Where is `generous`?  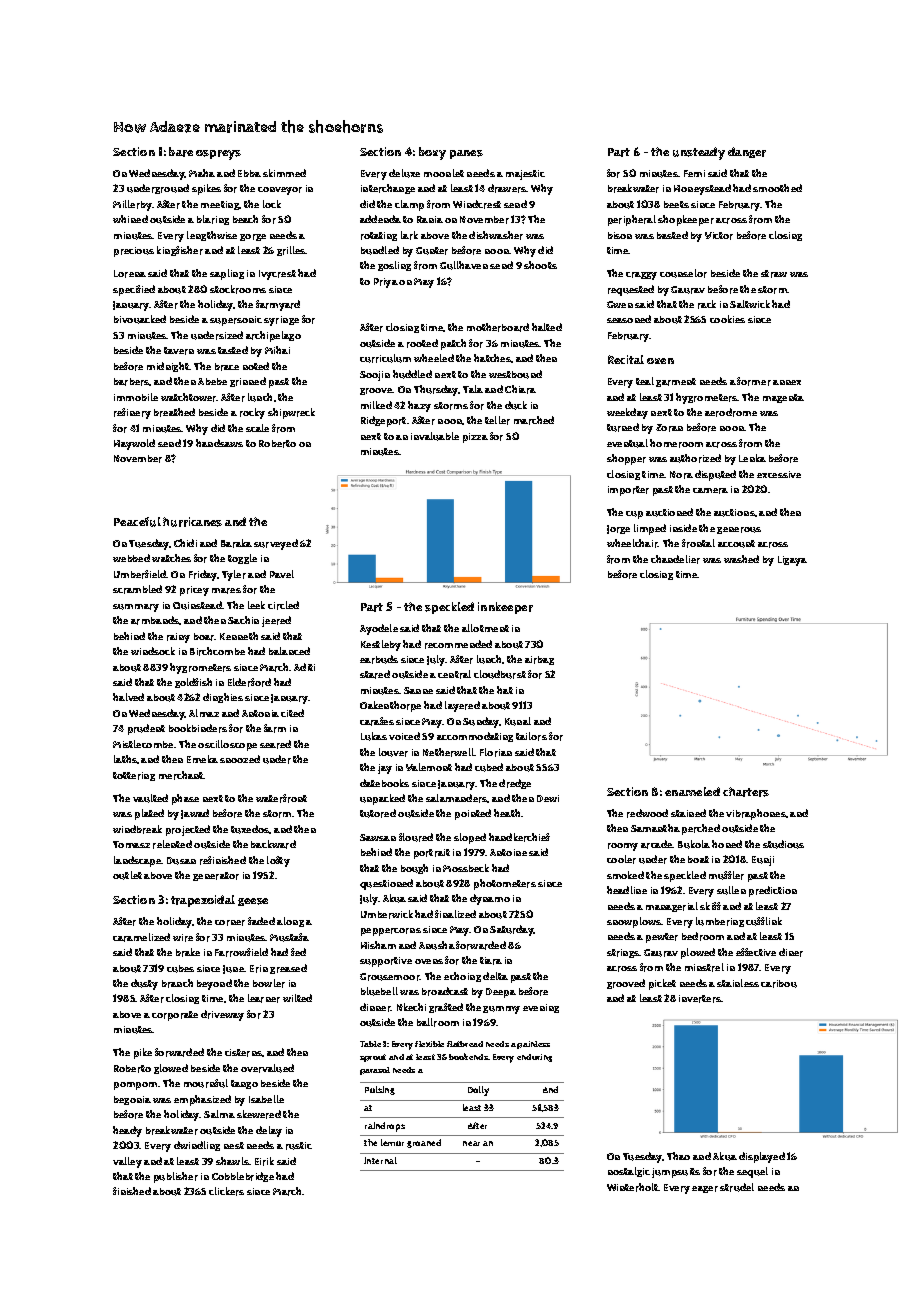 generous is located at coordinates (739, 530).
